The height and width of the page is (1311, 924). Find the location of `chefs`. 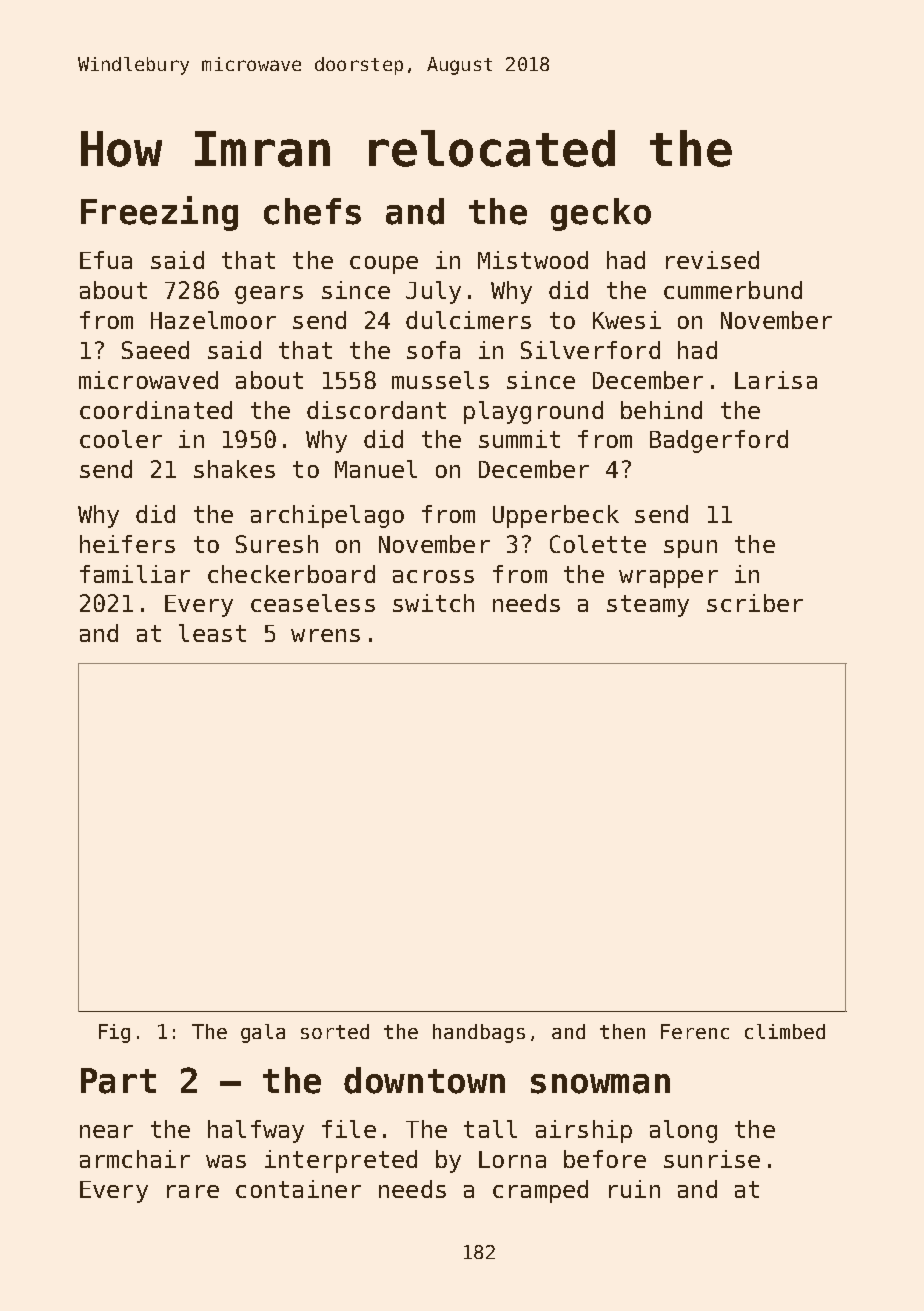

chefs is located at coordinates (312, 211).
